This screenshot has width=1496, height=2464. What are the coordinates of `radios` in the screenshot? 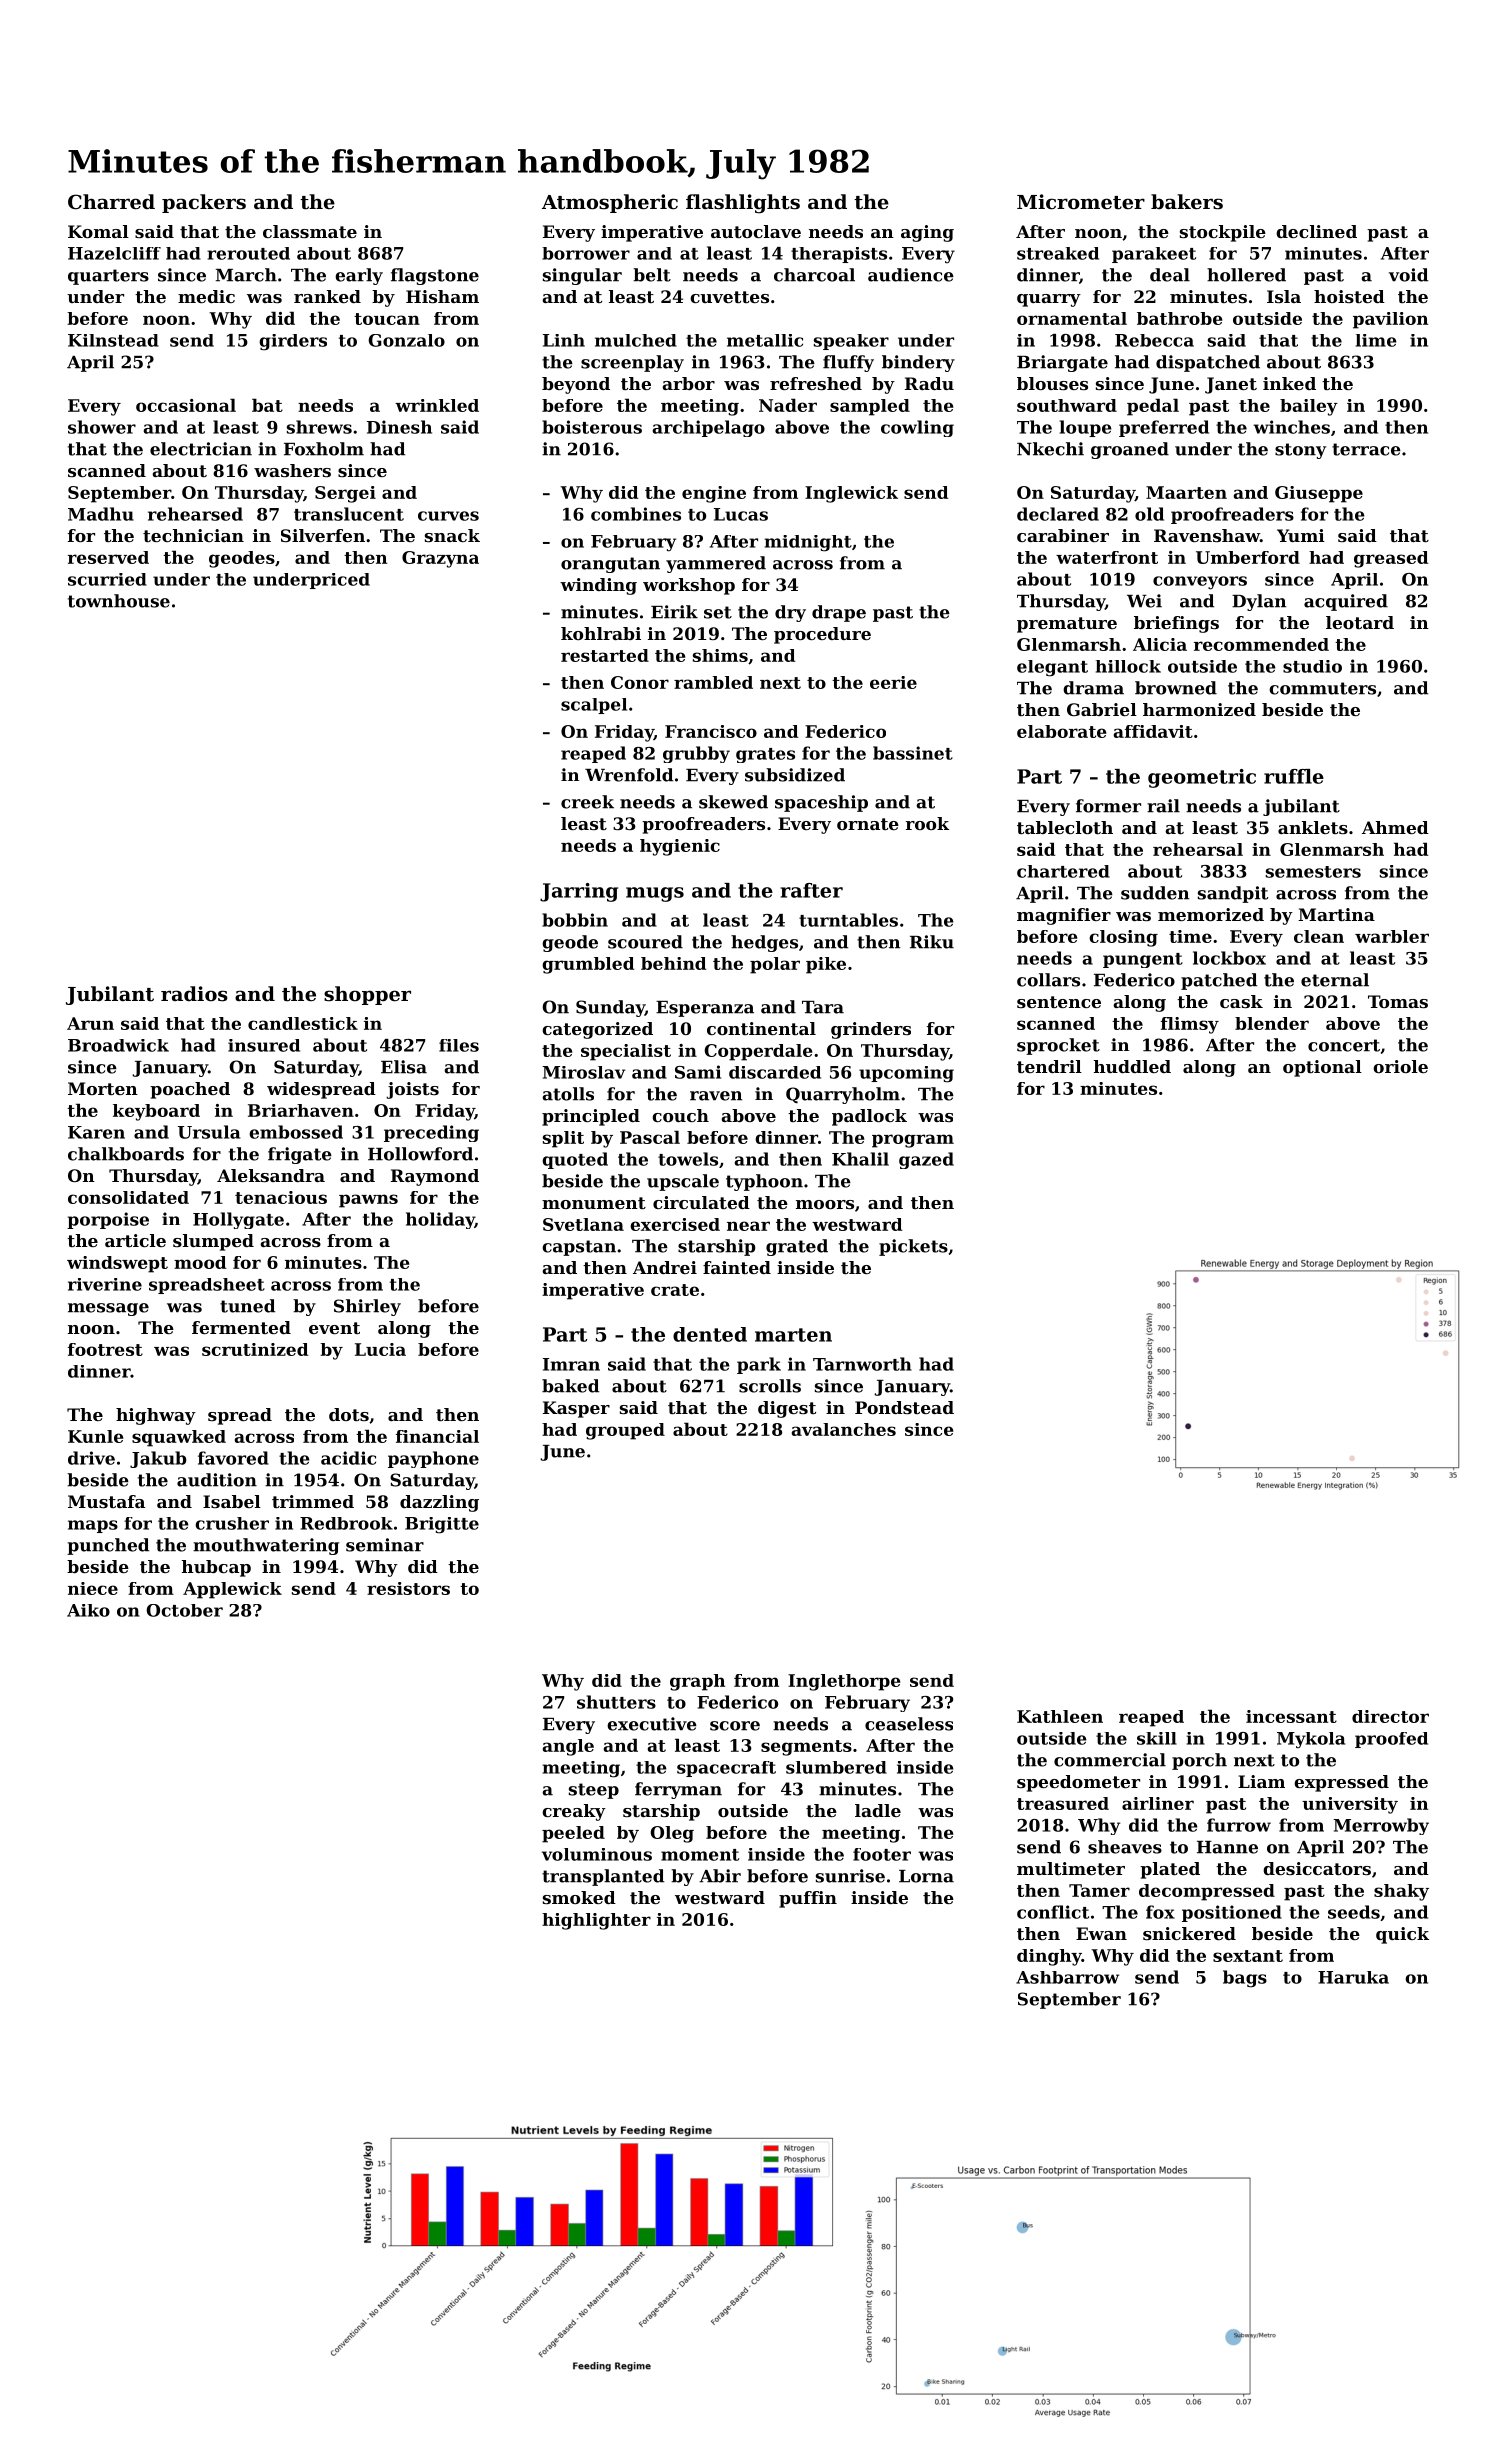 It's located at (194, 994).
